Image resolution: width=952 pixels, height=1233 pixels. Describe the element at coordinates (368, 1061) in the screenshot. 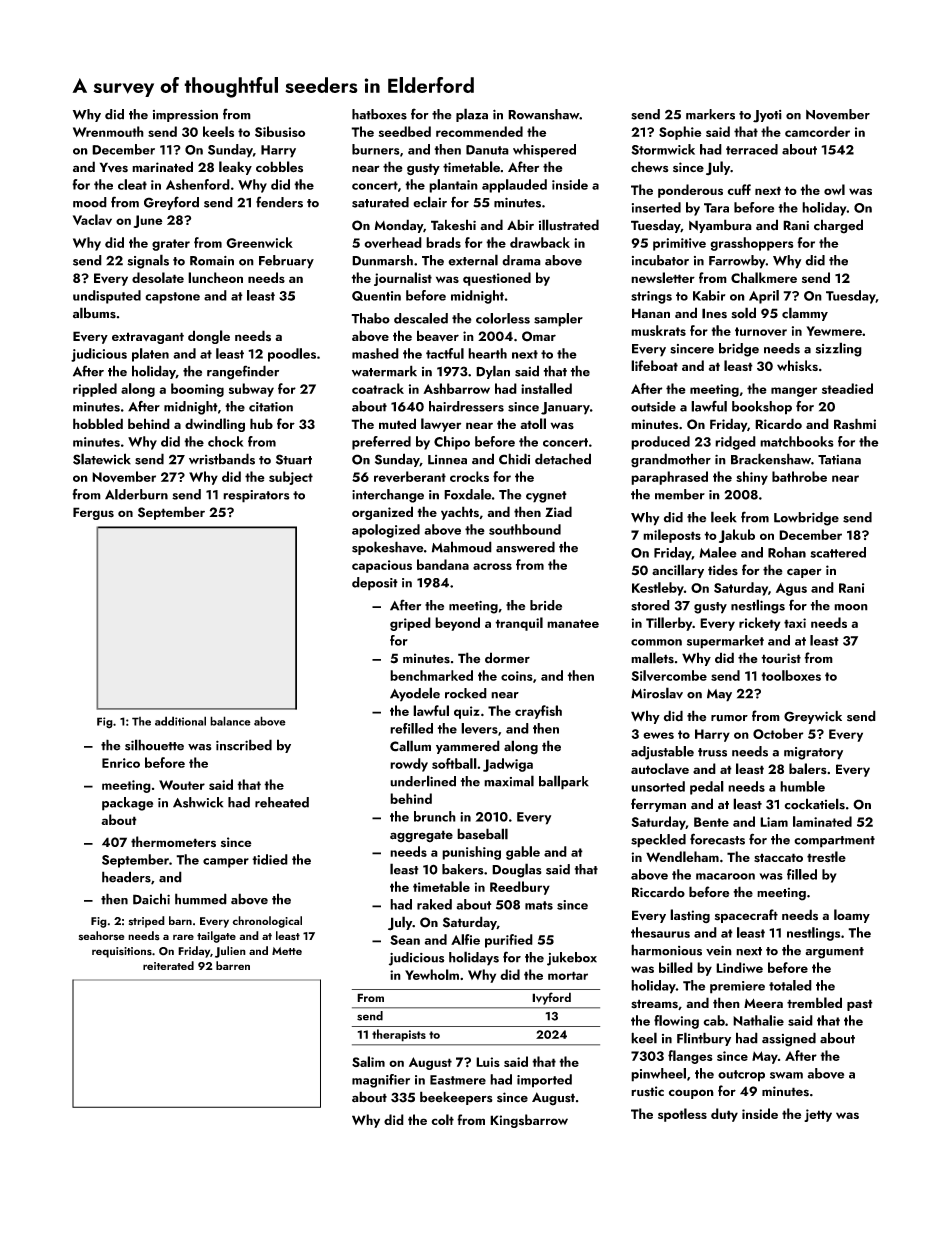

I see `Salim` at that location.
